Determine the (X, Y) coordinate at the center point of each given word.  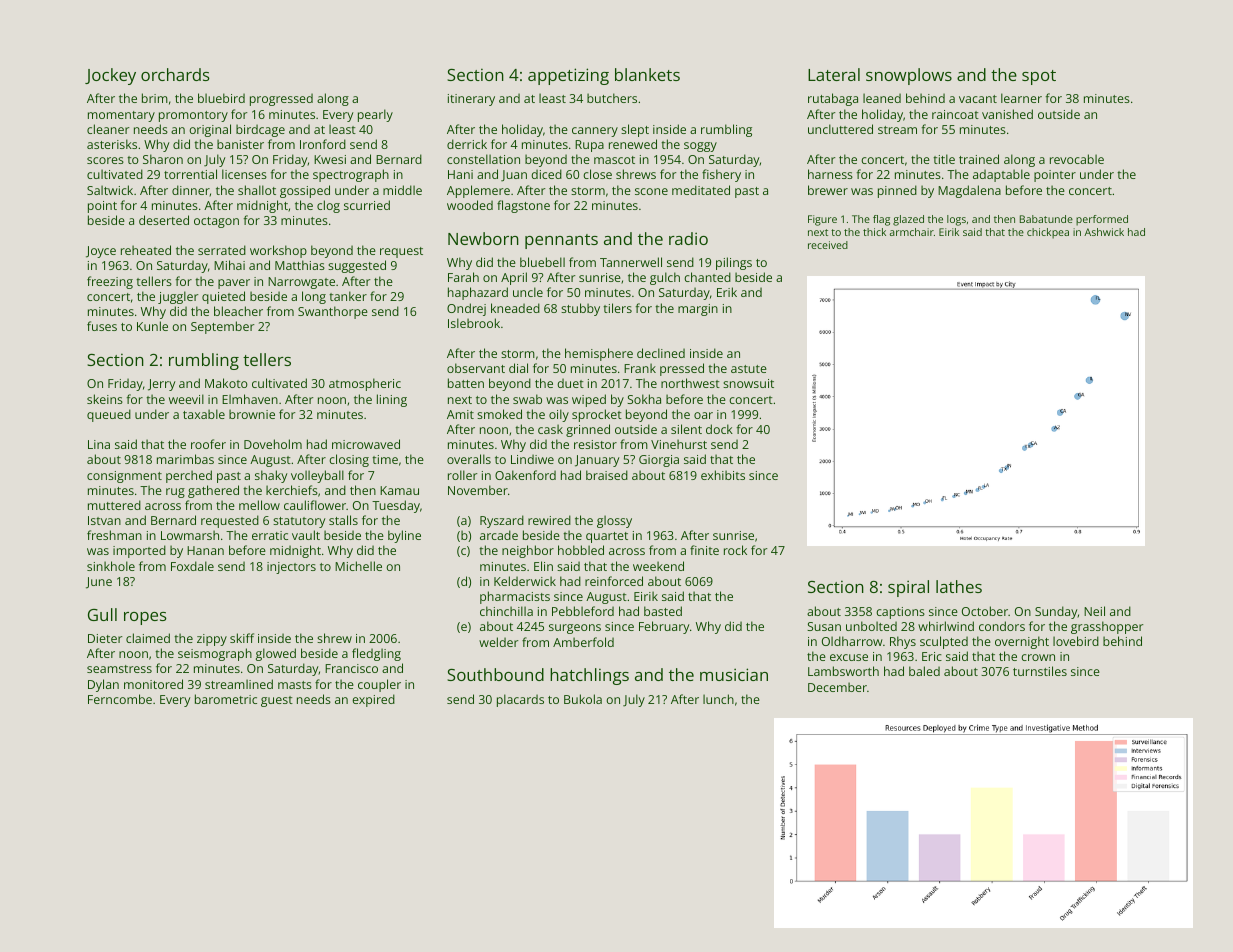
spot (1039, 77)
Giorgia (659, 461)
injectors (291, 568)
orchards (175, 74)
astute (749, 369)
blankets (647, 74)
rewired (549, 520)
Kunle (152, 326)
